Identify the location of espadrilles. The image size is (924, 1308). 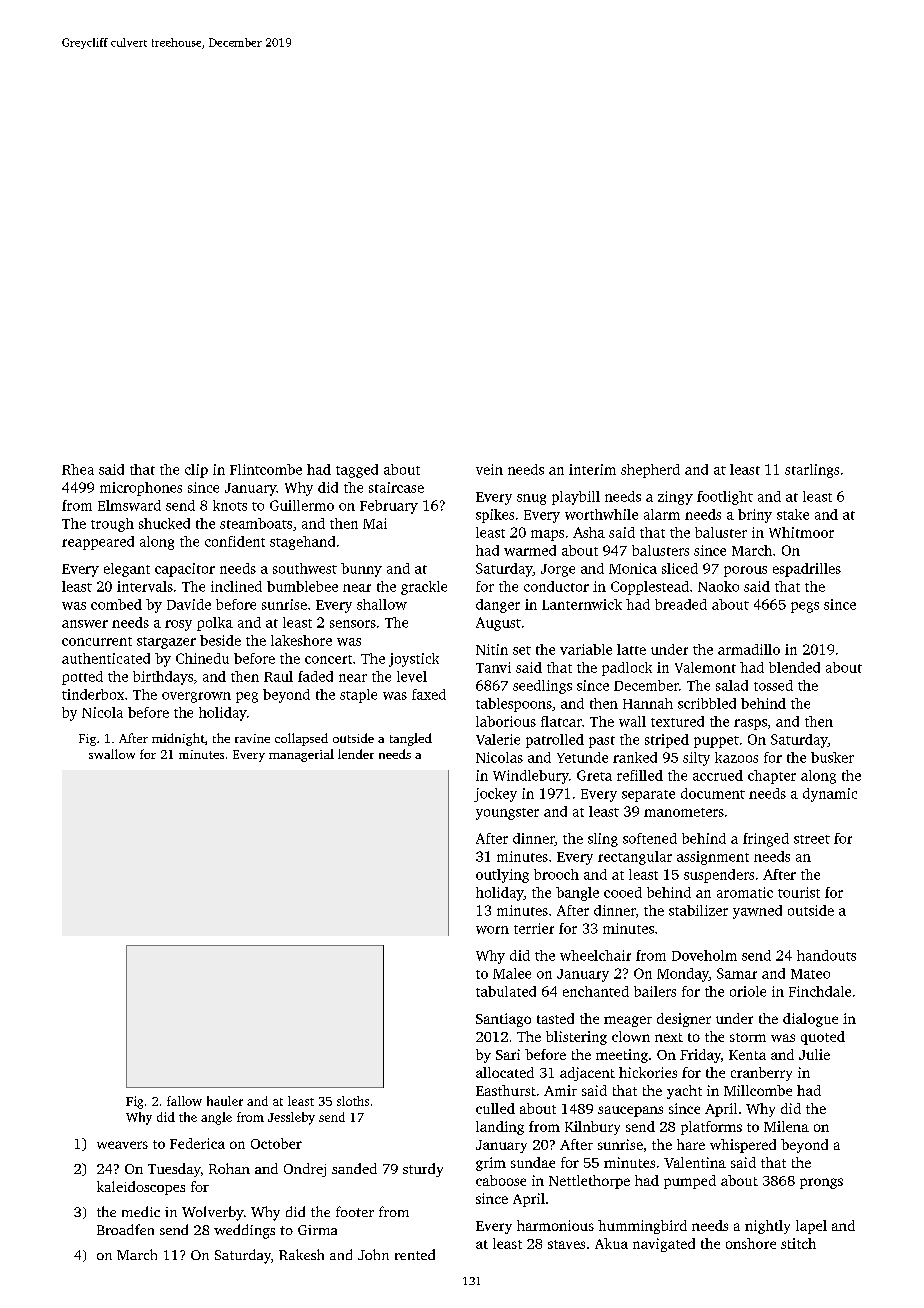
(807, 570).
